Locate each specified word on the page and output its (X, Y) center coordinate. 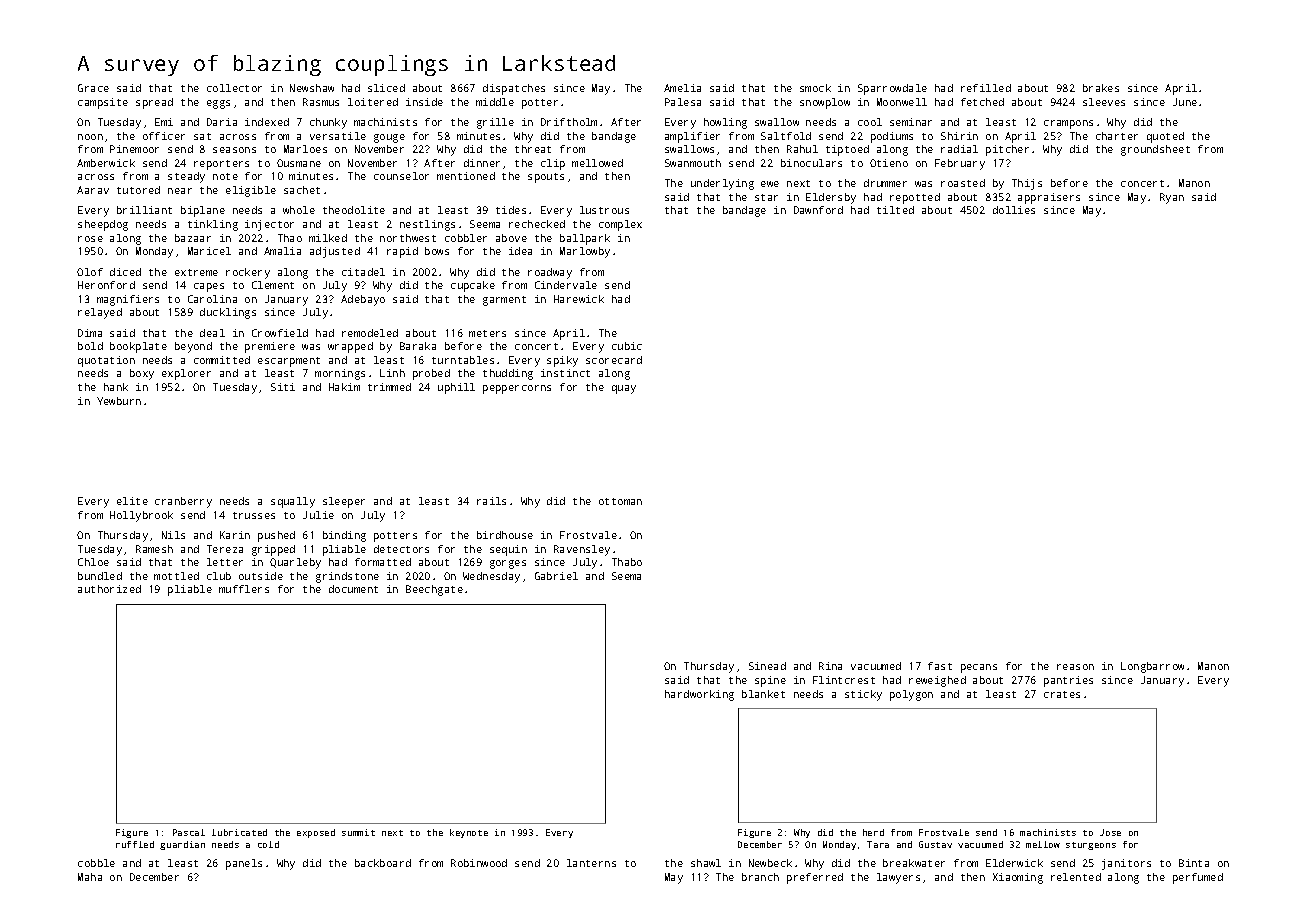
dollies (1014, 210)
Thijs (1027, 184)
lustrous (604, 210)
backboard (383, 863)
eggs (218, 104)
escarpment (289, 362)
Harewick (579, 299)
